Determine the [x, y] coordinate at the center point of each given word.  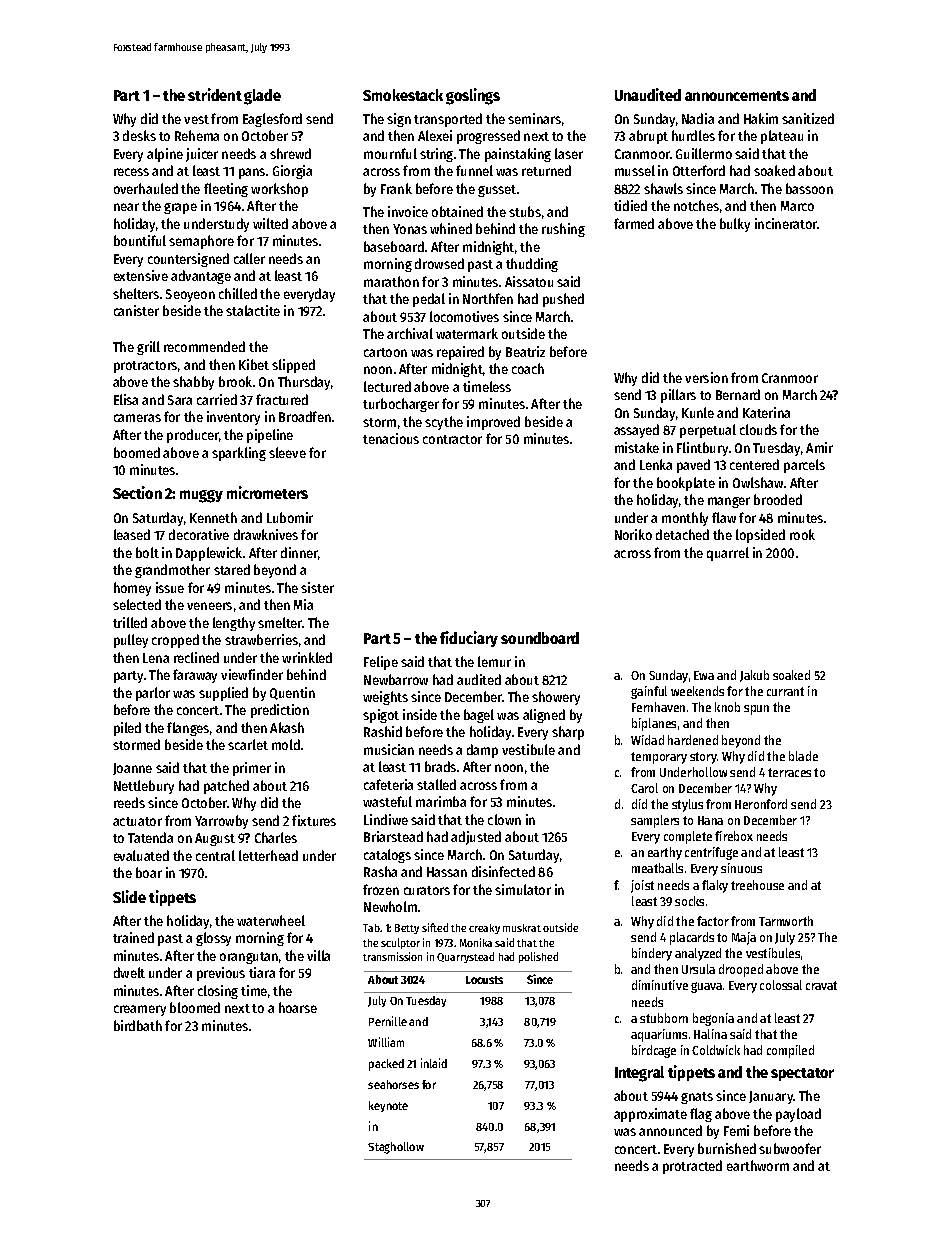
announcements [737, 96]
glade [262, 97]
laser [569, 153]
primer [252, 769]
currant [785, 691]
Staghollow [396, 1148]
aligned [544, 716]
